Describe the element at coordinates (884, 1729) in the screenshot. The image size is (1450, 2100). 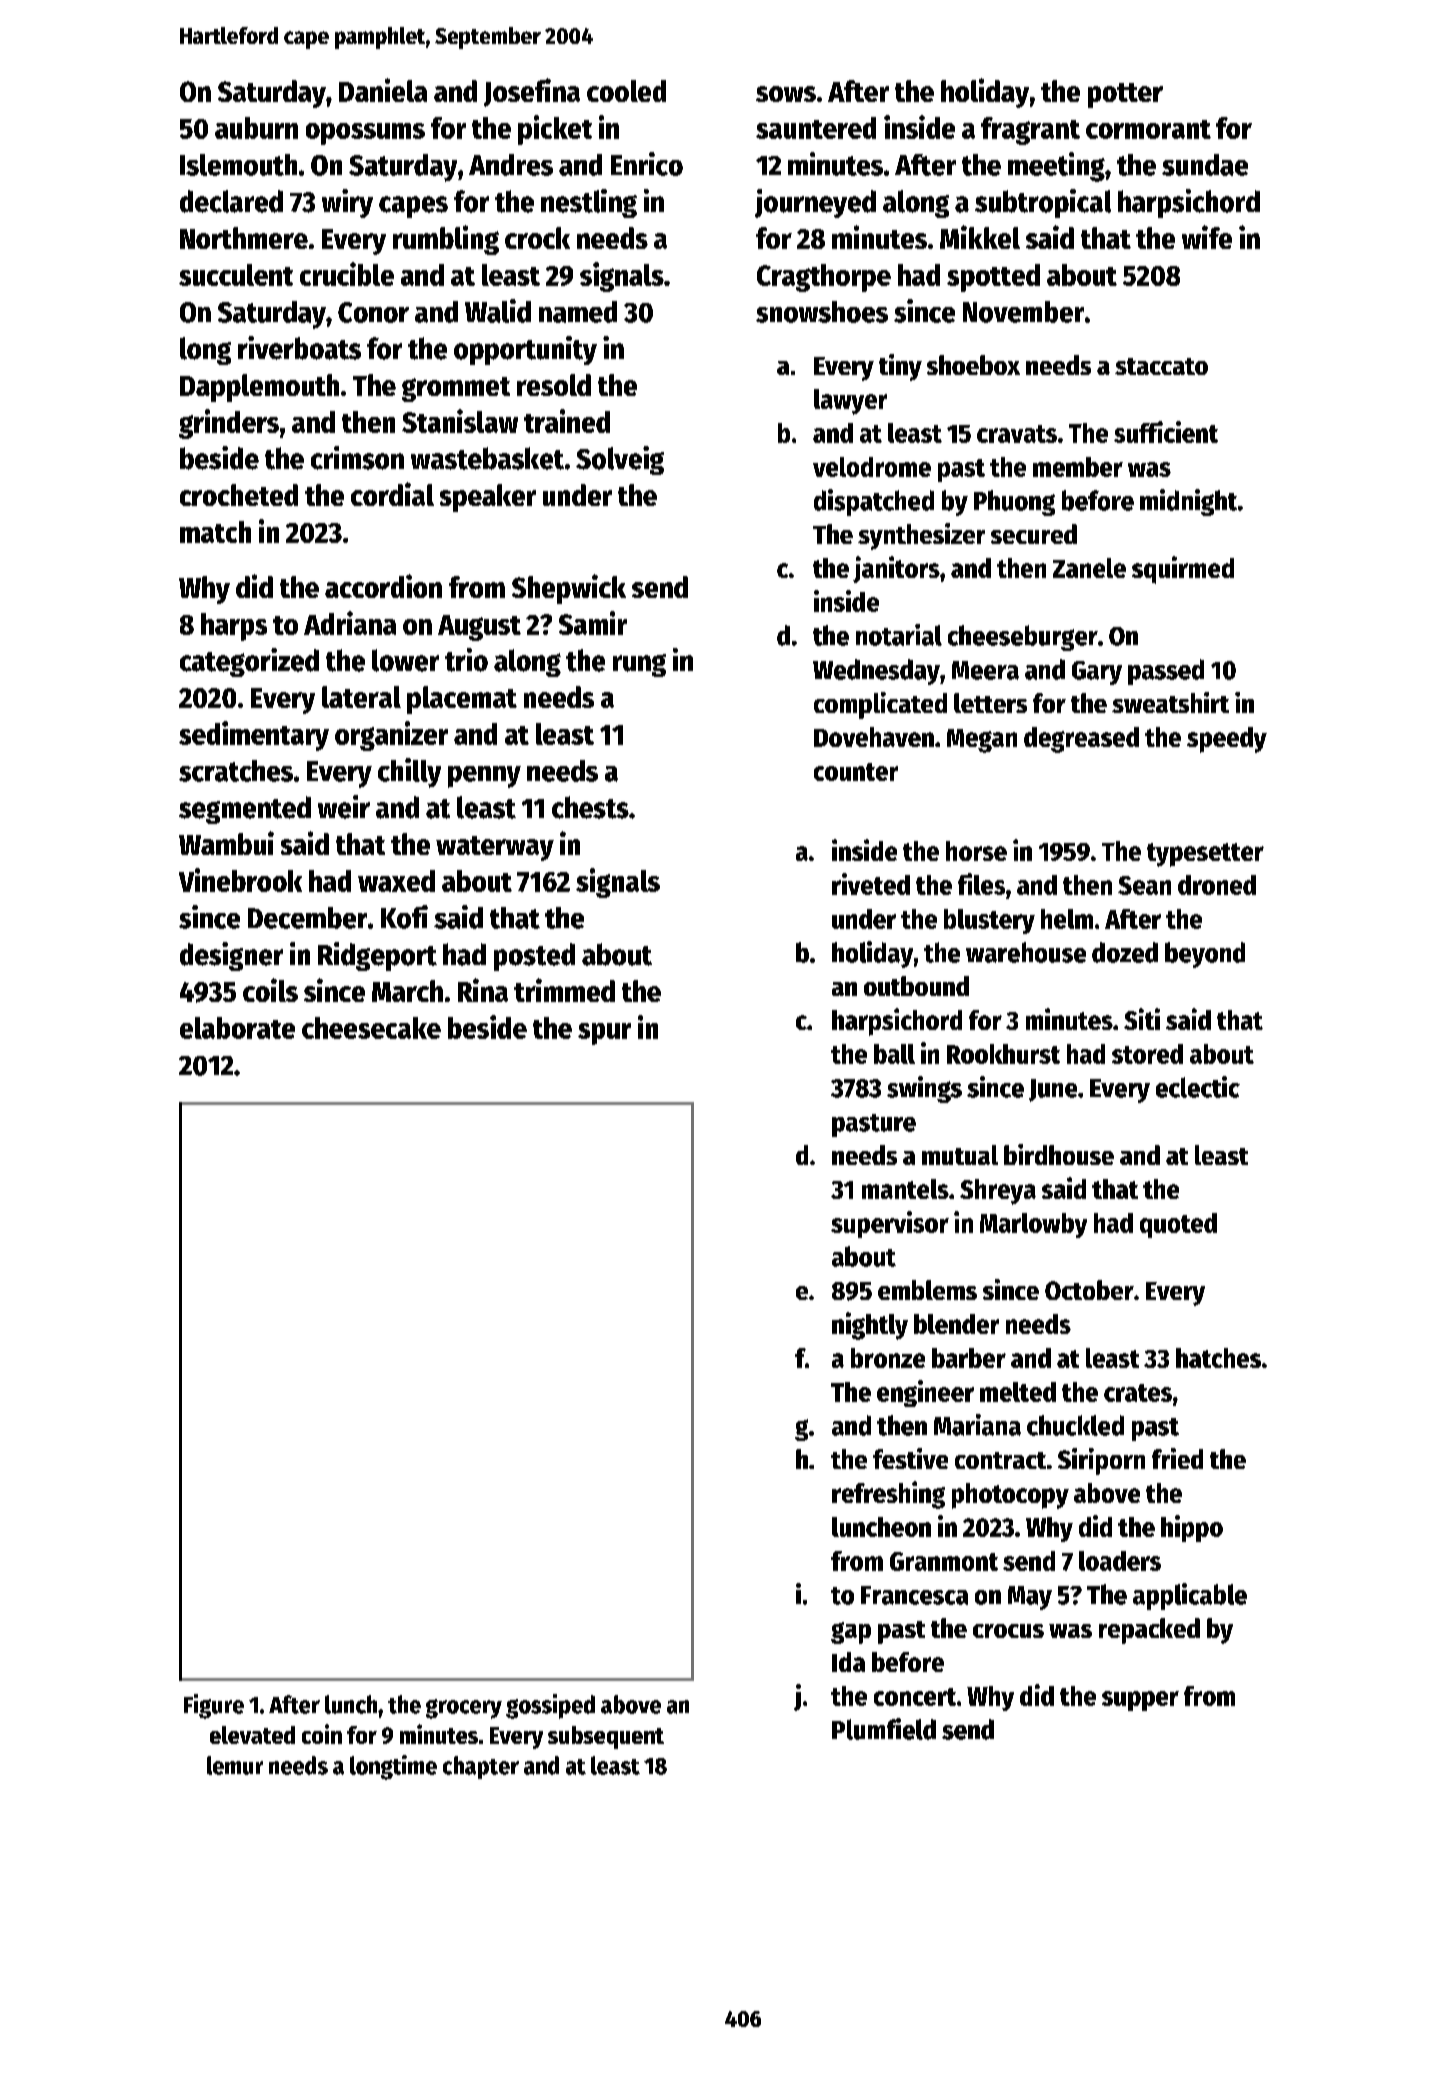
I see `Plumfield` at that location.
